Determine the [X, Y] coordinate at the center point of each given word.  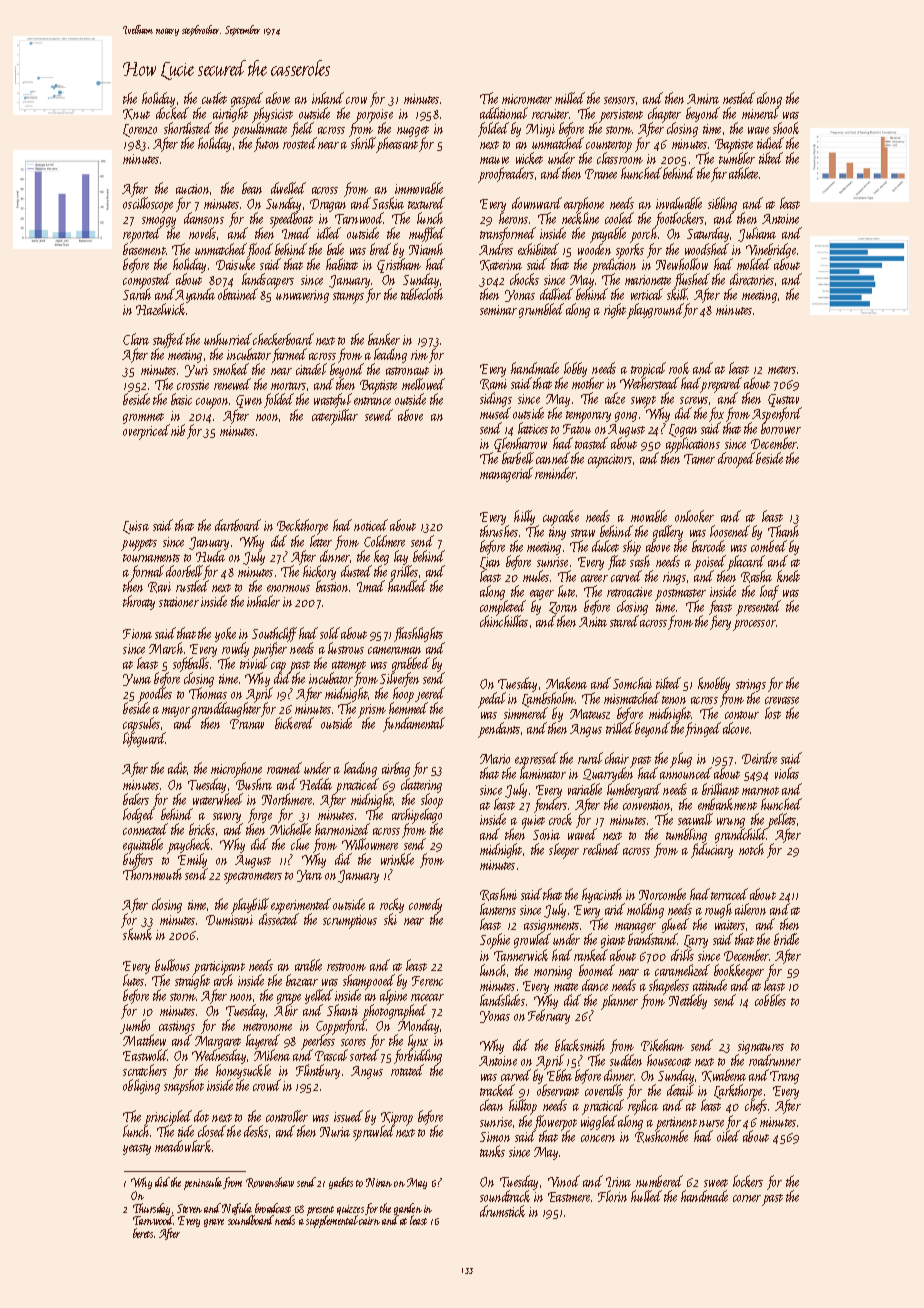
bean [252, 188]
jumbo [137, 1027]
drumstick [502, 1211]
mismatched [632, 698]
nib [178, 430]
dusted [356, 571]
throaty [139, 602]
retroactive [629, 592]
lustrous [346, 648]
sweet [716, 1183]
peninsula [203, 1183]
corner [747, 1198]
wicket [529, 158]
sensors [619, 100]
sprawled [373, 1133]
